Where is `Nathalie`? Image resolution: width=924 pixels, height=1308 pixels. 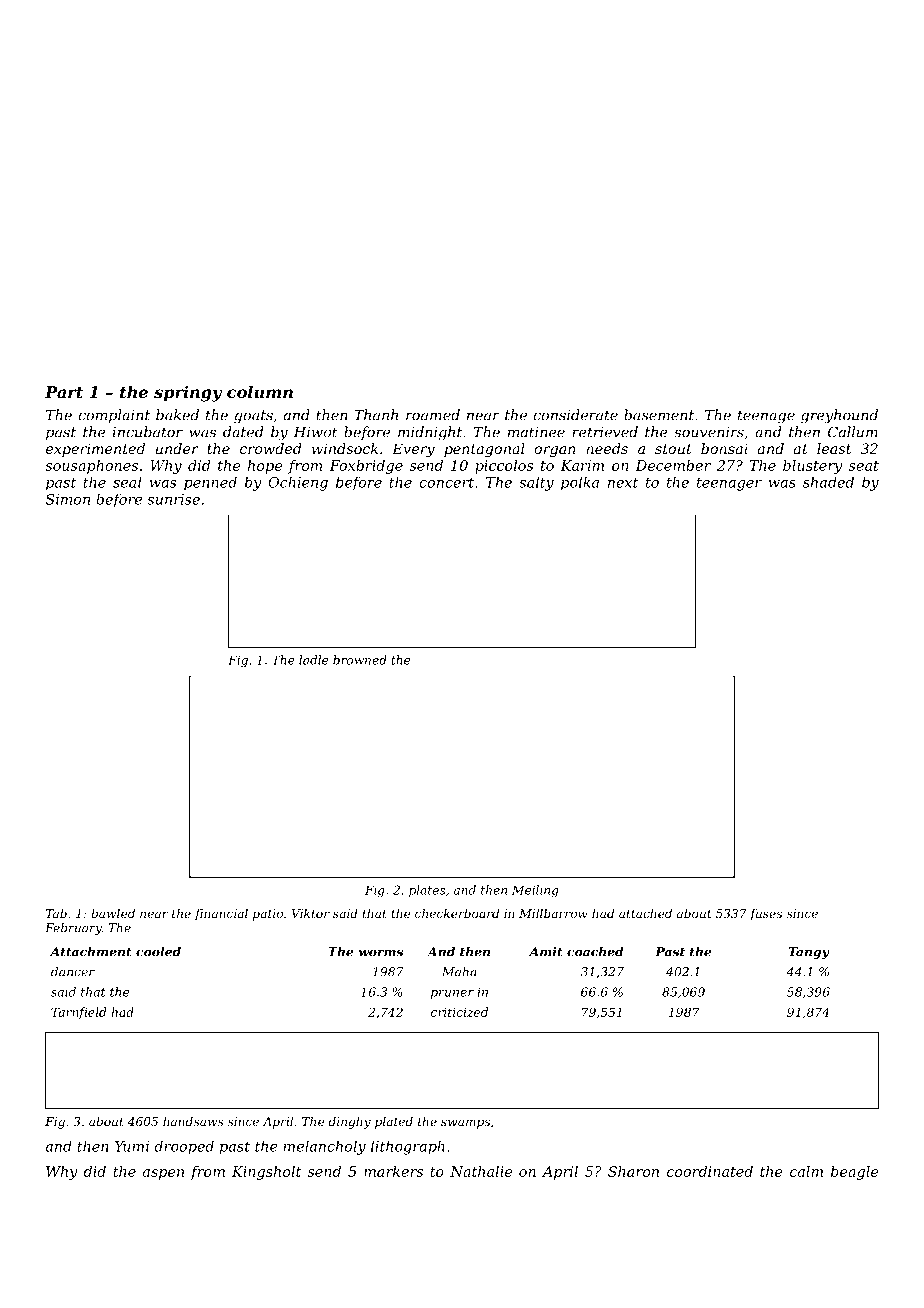
Nathalie is located at coordinates (481, 1171).
